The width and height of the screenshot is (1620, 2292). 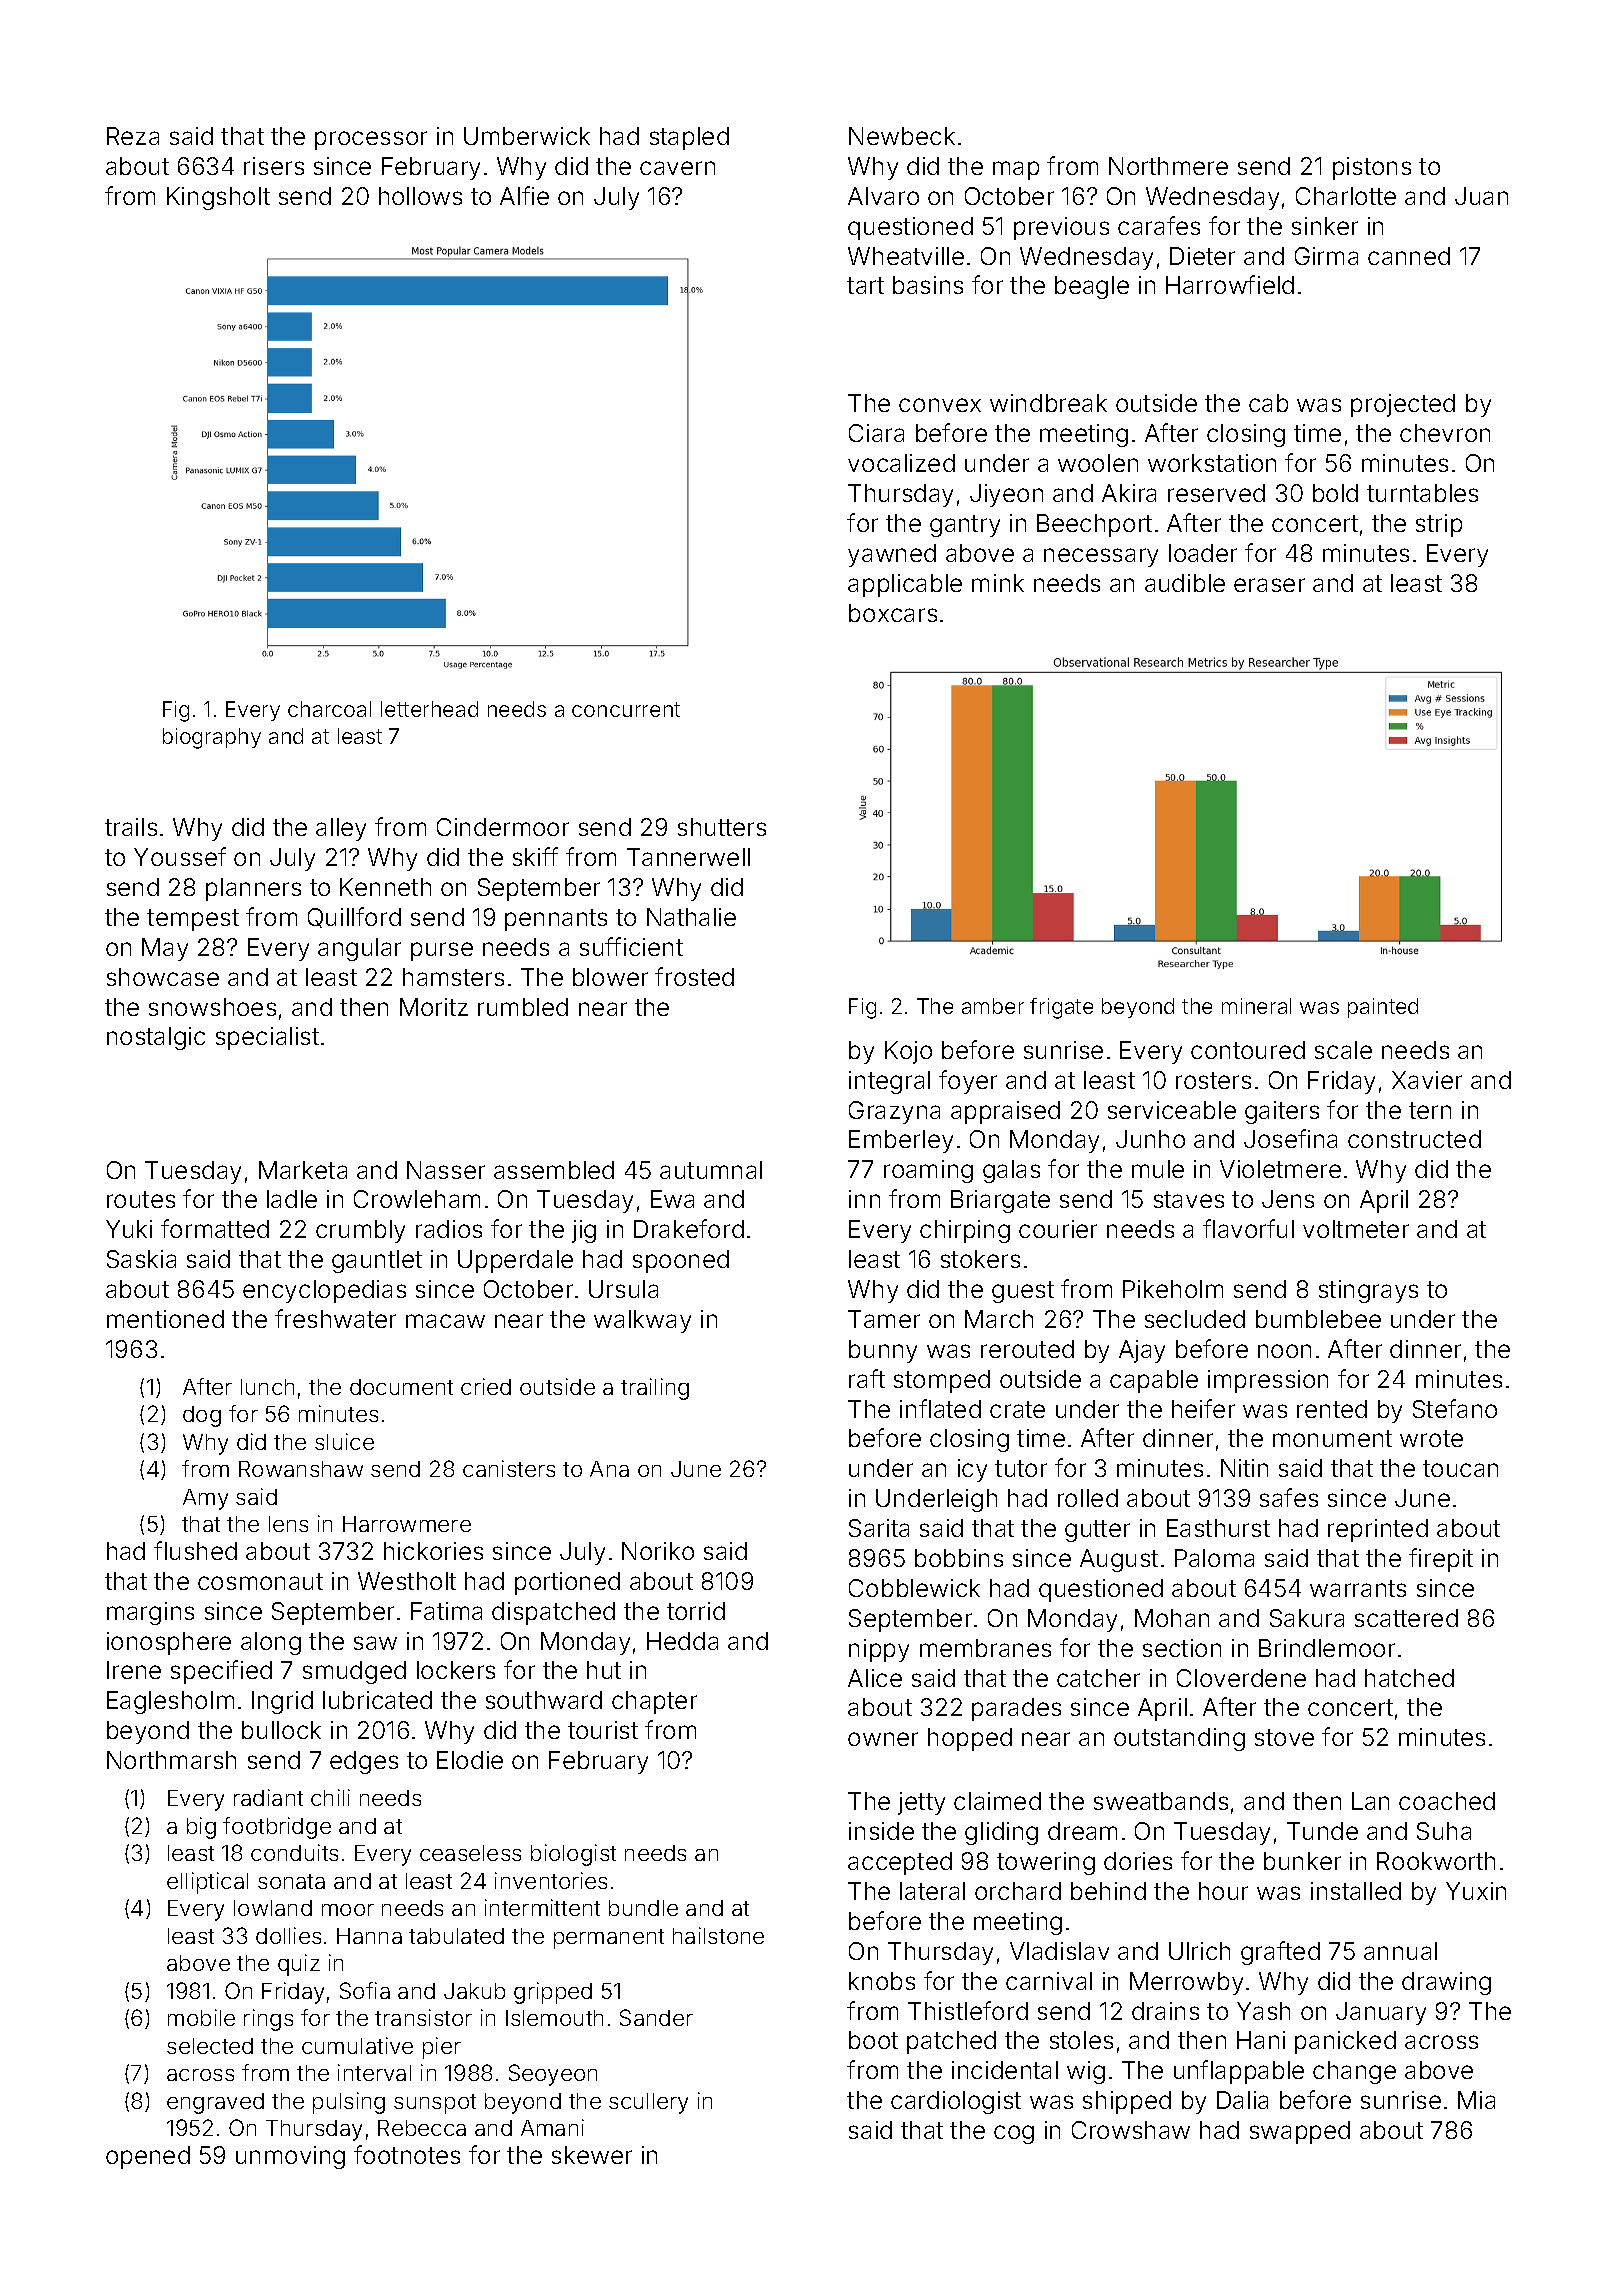 What do you see at coordinates (1441, 1560) in the screenshot?
I see `firepit` at bounding box center [1441, 1560].
